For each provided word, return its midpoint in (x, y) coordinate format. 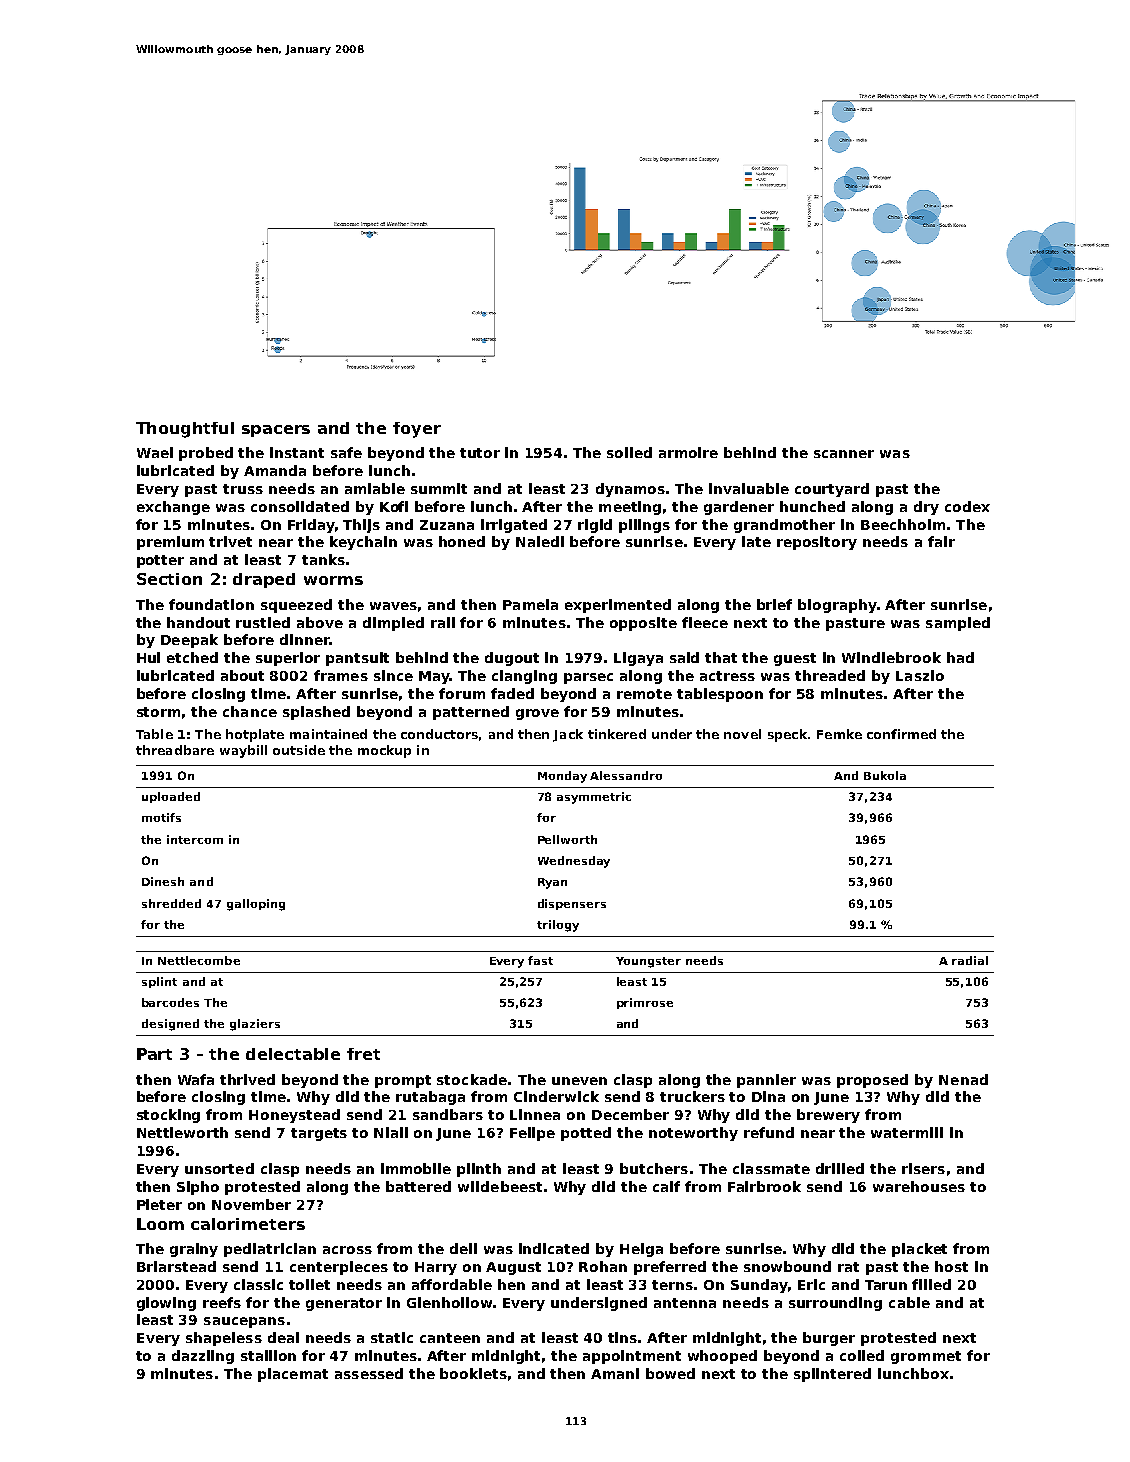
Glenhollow (449, 1302)
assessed (369, 1373)
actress (727, 676)
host (951, 1266)
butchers (654, 1168)
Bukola (885, 775)
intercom (195, 839)
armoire (688, 452)
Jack (568, 735)
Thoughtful (185, 430)
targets (319, 1134)
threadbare (175, 750)
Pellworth (567, 839)
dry (926, 508)
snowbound (787, 1266)
